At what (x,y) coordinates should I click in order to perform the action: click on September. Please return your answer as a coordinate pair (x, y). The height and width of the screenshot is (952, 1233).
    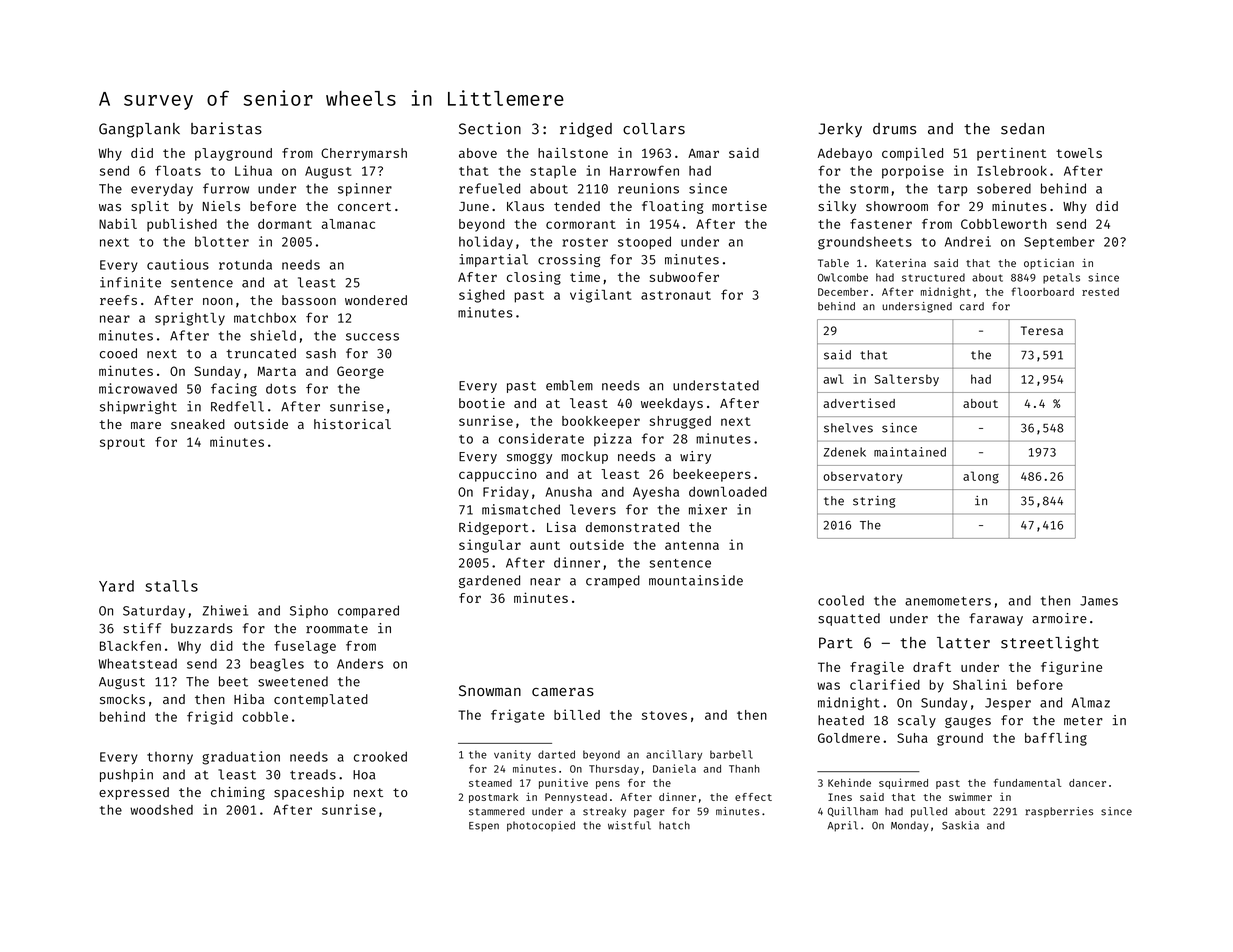
    Looking at the image, I should click on (1059, 242).
